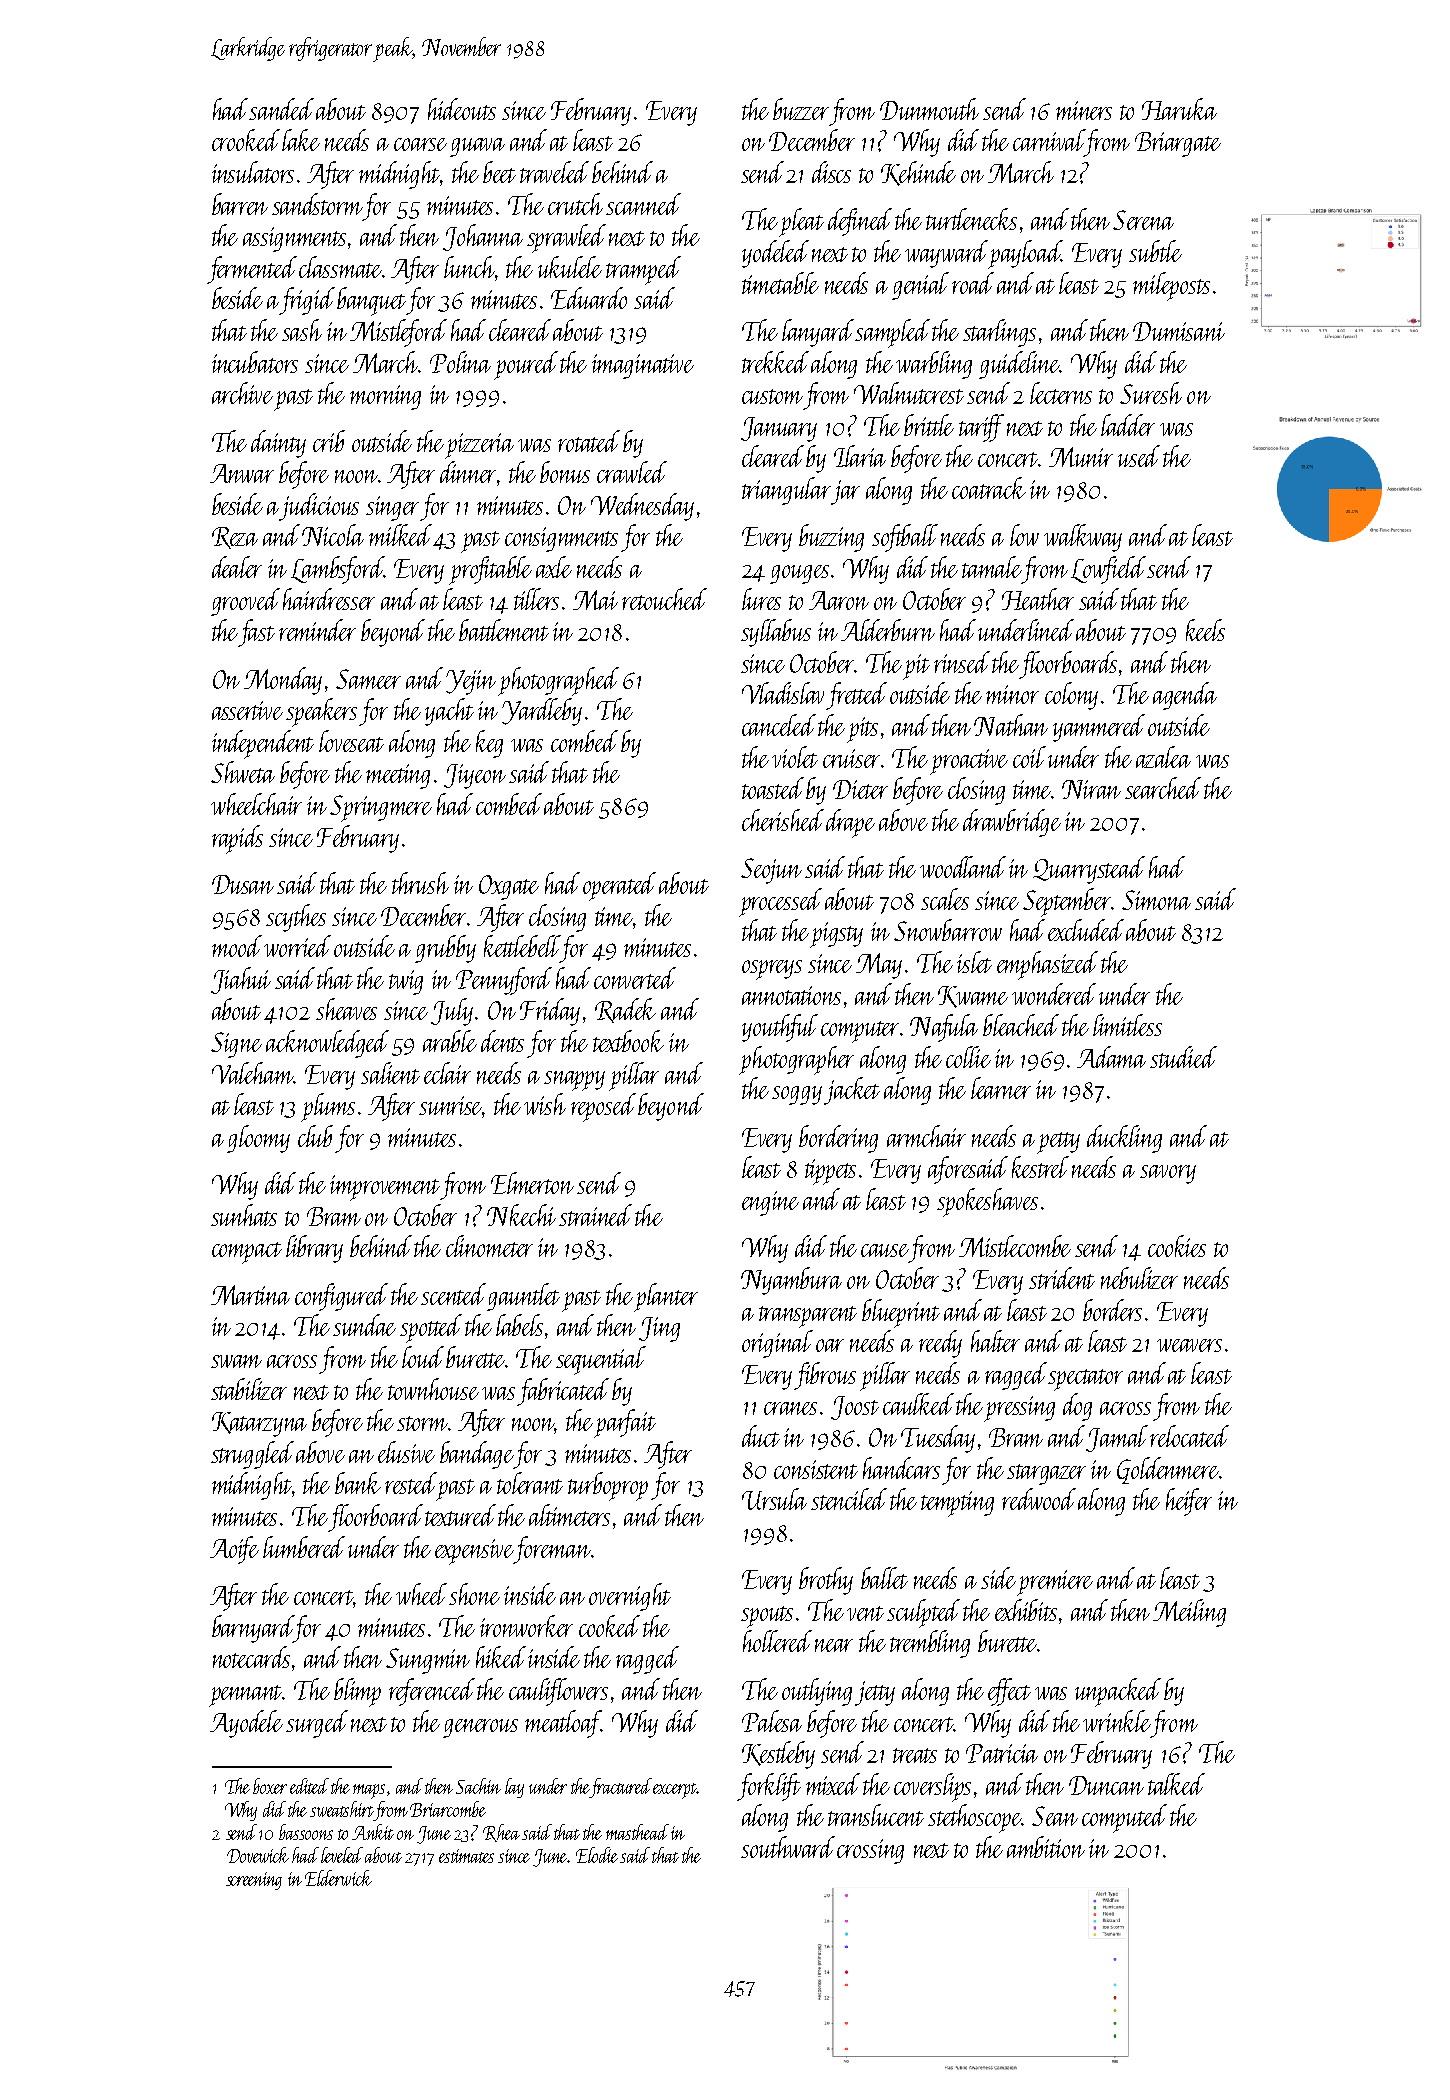  What do you see at coordinates (992, 567) in the screenshot?
I see `tamale` at bounding box center [992, 567].
